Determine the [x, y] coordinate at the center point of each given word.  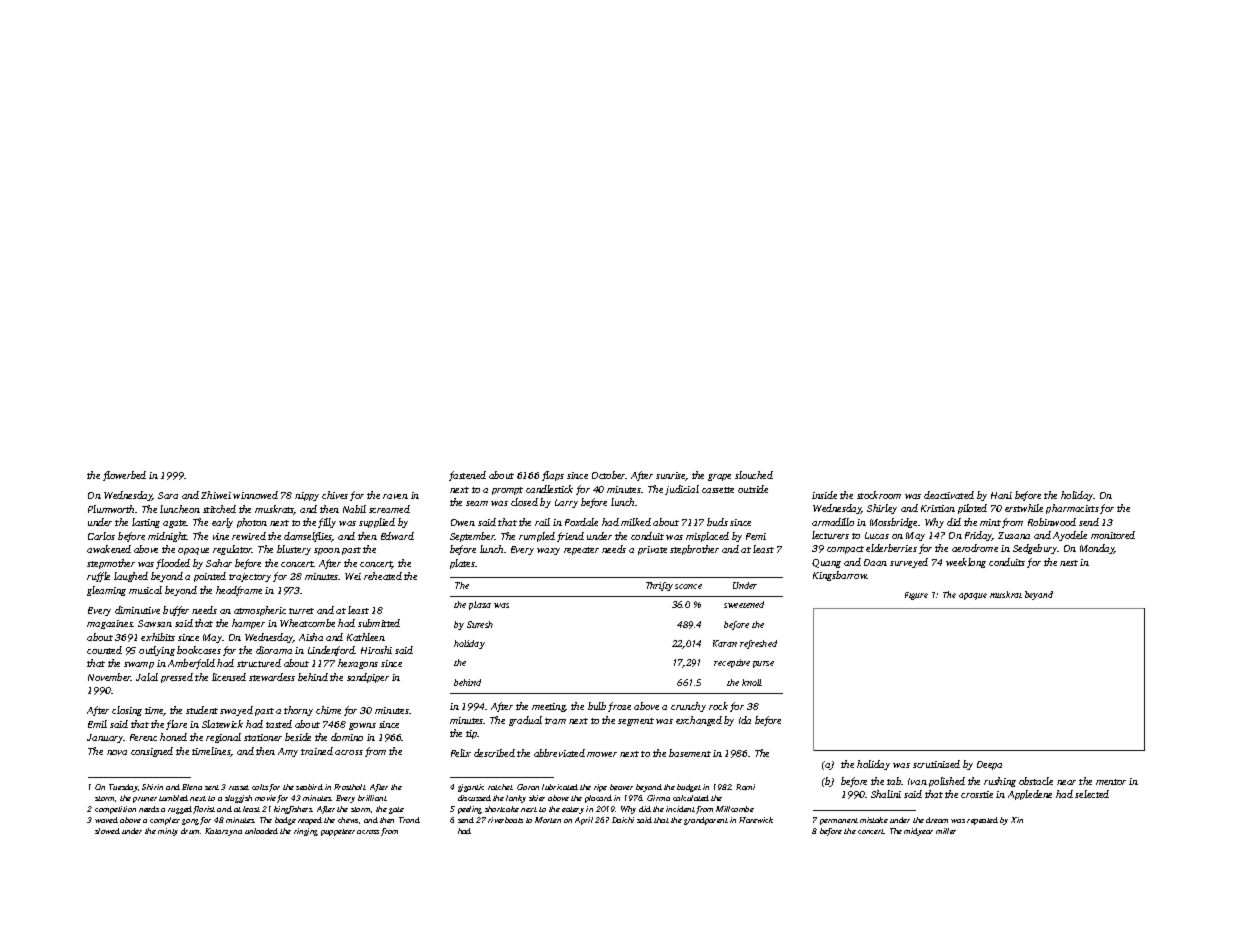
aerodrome [975, 548]
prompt [507, 491]
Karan [725, 643]
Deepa [989, 765]
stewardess [272, 677]
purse [763, 664]
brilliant [372, 798]
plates [462, 564]
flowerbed [124, 476]
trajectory [250, 577]
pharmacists [1072, 509]
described [494, 753]
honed [173, 737]
